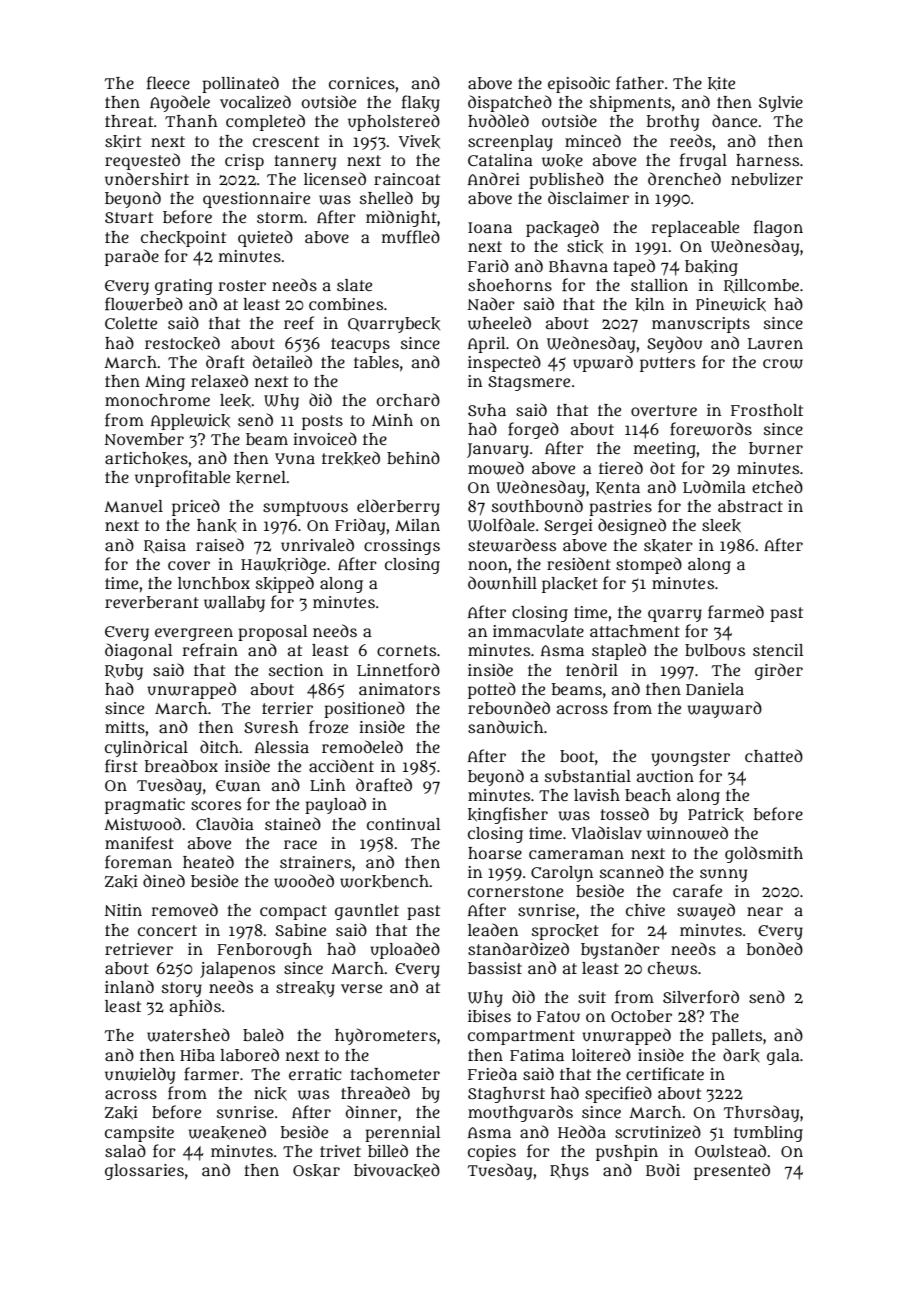 This image has height=1316, width=908. What do you see at coordinates (579, 84) in the image?
I see `episodic` at bounding box center [579, 84].
